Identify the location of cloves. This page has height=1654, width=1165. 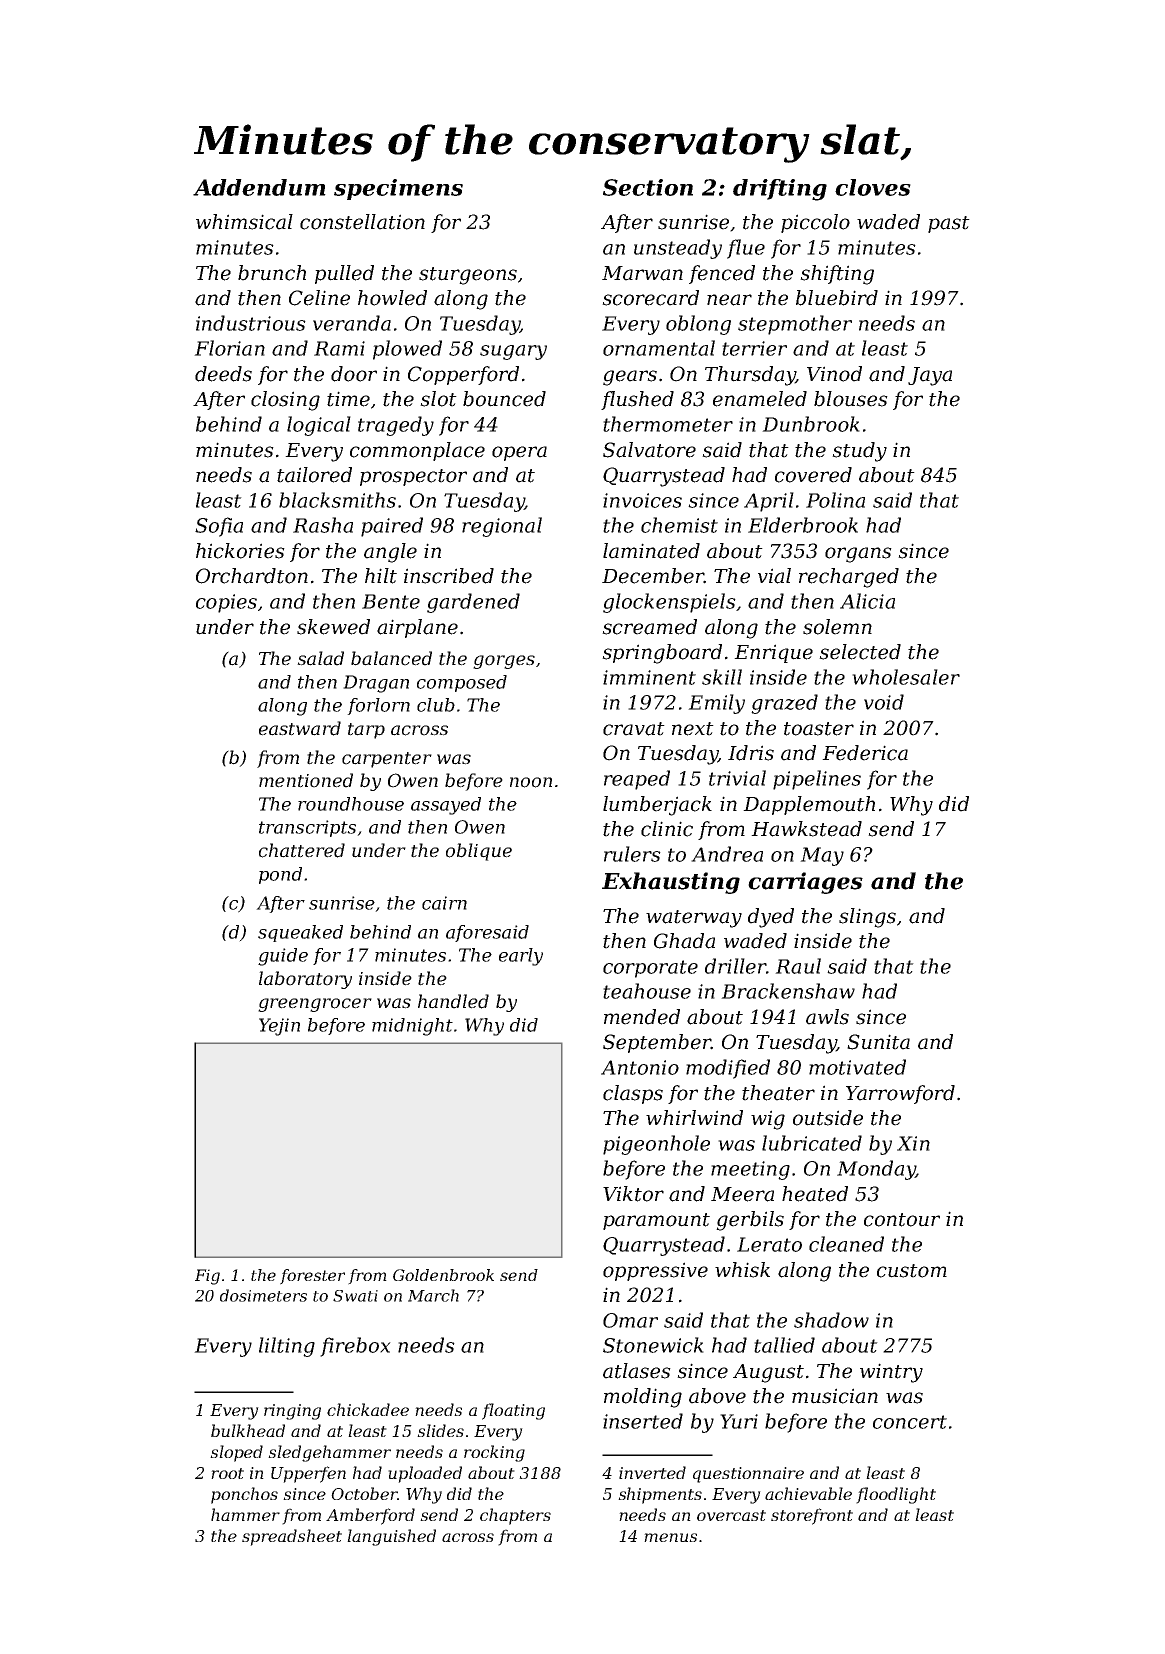
(873, 187).
